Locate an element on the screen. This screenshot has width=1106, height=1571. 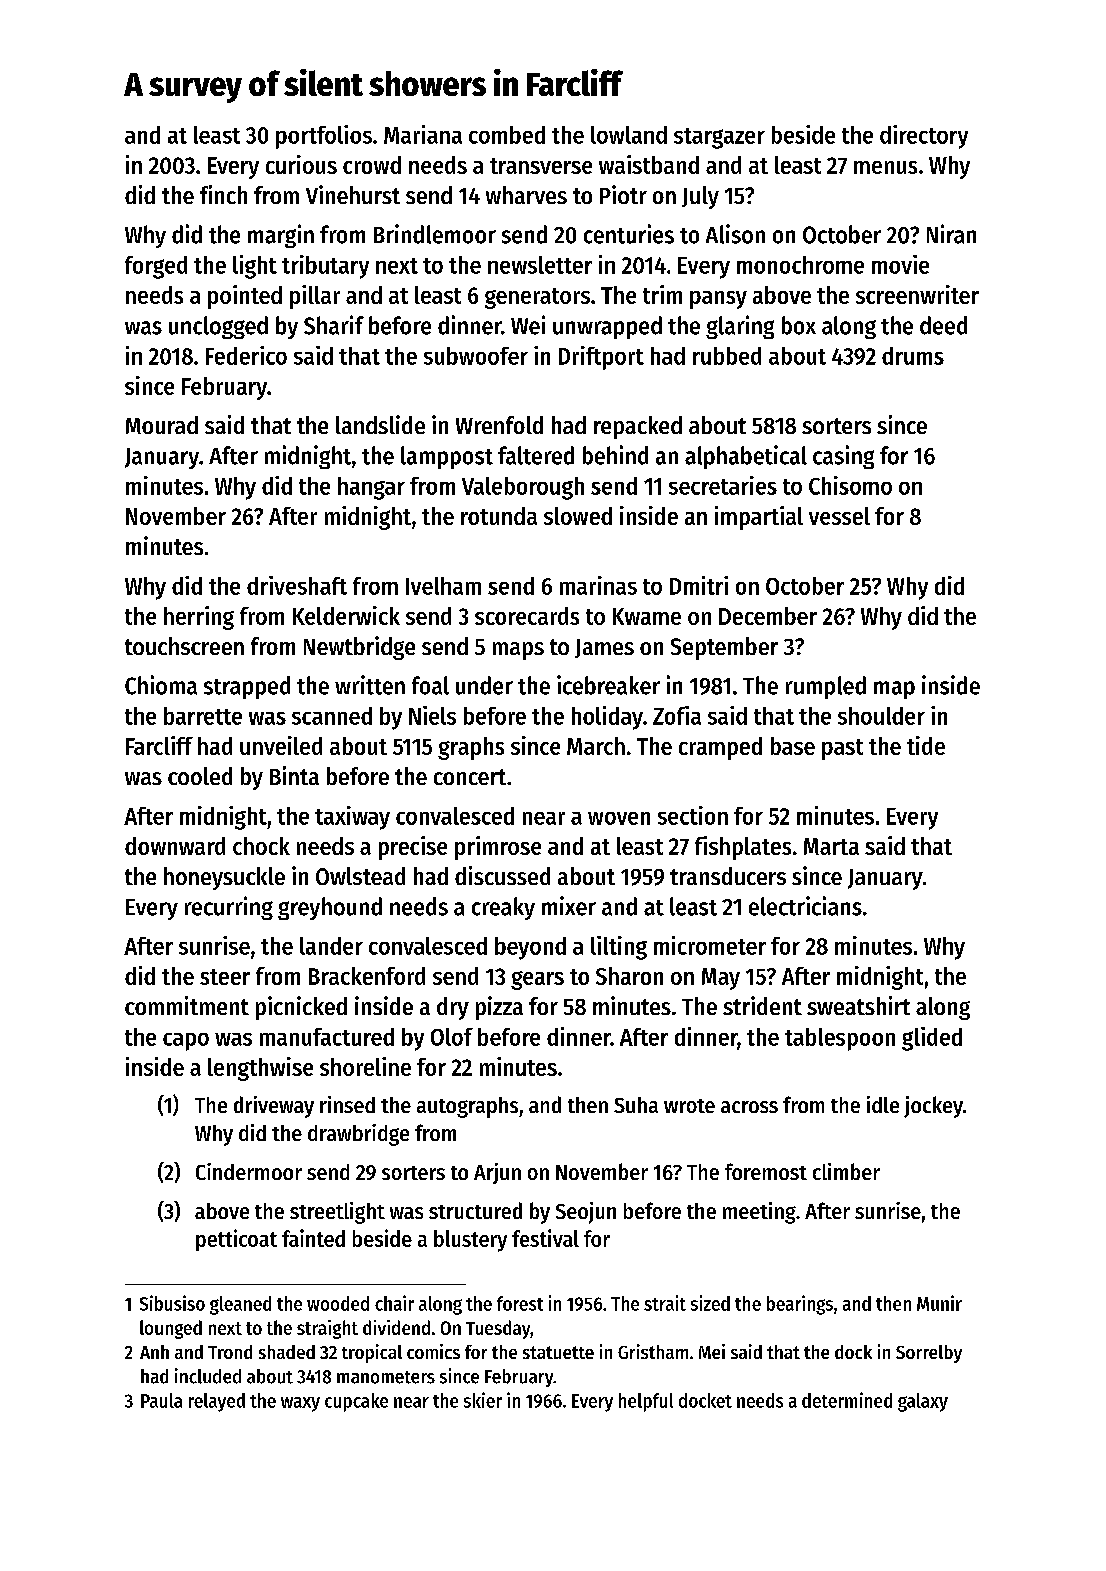
generators is located at coordinates (537, 298).
